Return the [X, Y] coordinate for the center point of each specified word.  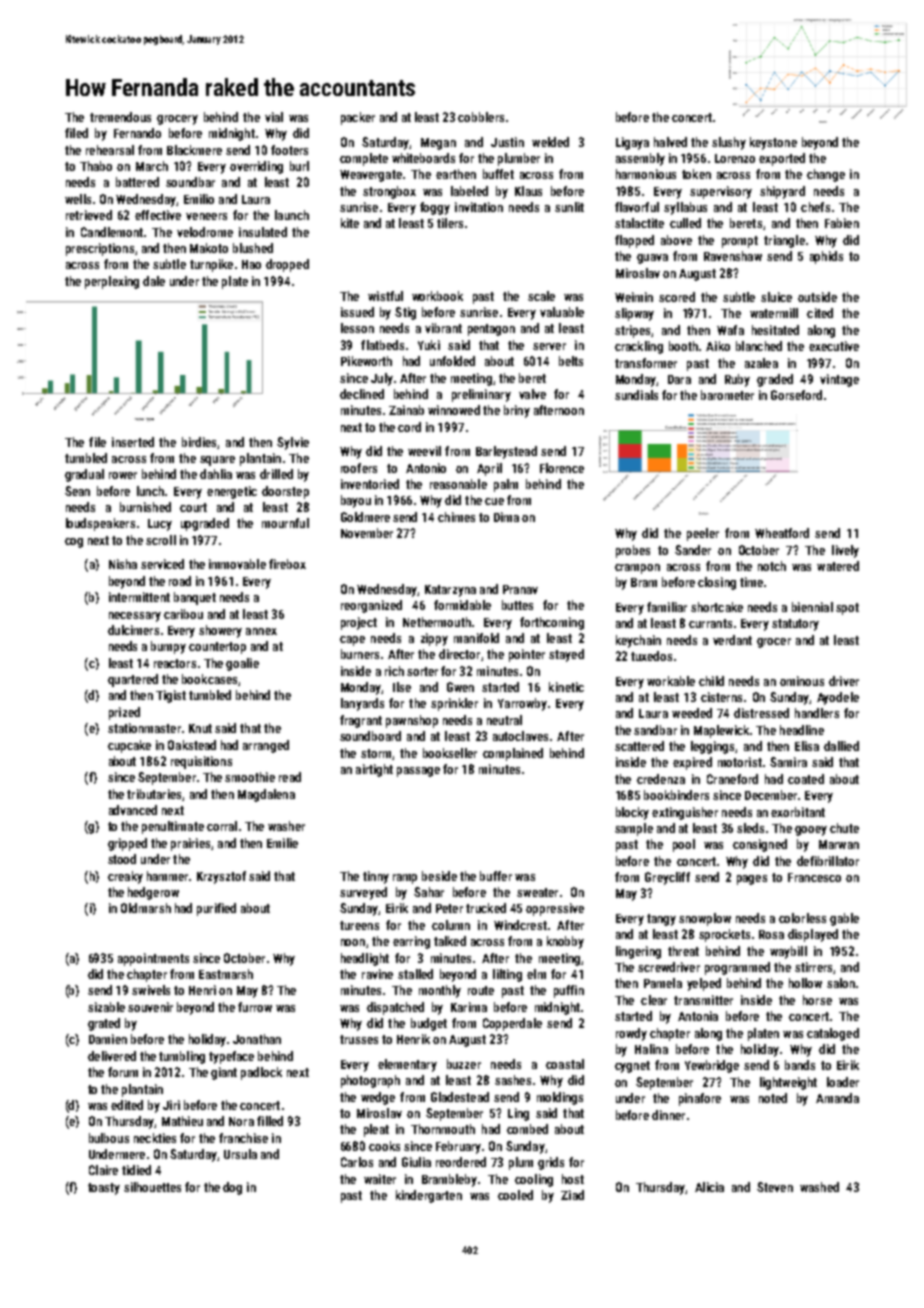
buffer [496, 876]
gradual [84, 475]
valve [532, 394]
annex [261, 631]
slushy [729, 143]
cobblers [481, 117]
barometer [727, 395]
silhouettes [152, 1187]
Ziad [572, 1195]
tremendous [120, 117]
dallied [841, 746]
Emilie [282, 843]
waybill [788, 952]
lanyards [362, 704]
